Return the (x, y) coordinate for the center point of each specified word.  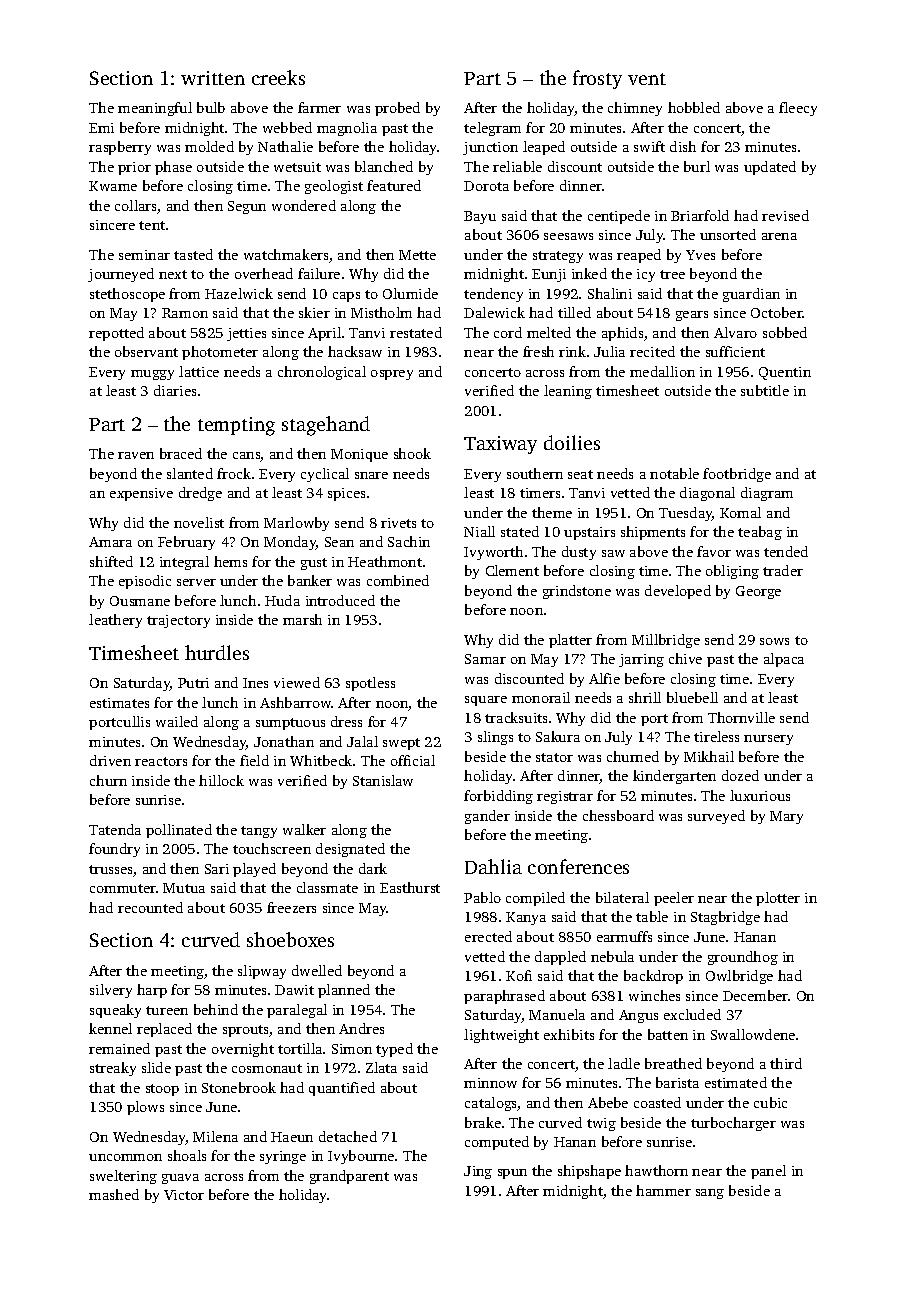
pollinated (179, 831)
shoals (187, 1155)
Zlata (381, 1067)
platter (570, 641)
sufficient (735, 351)
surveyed (716, 817)
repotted (116, 334)
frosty (597, 79)
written (213, 78)
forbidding (498, 797)
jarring (641, 660)
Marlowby (296, 524)
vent (647, 79)
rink (572, 351)
